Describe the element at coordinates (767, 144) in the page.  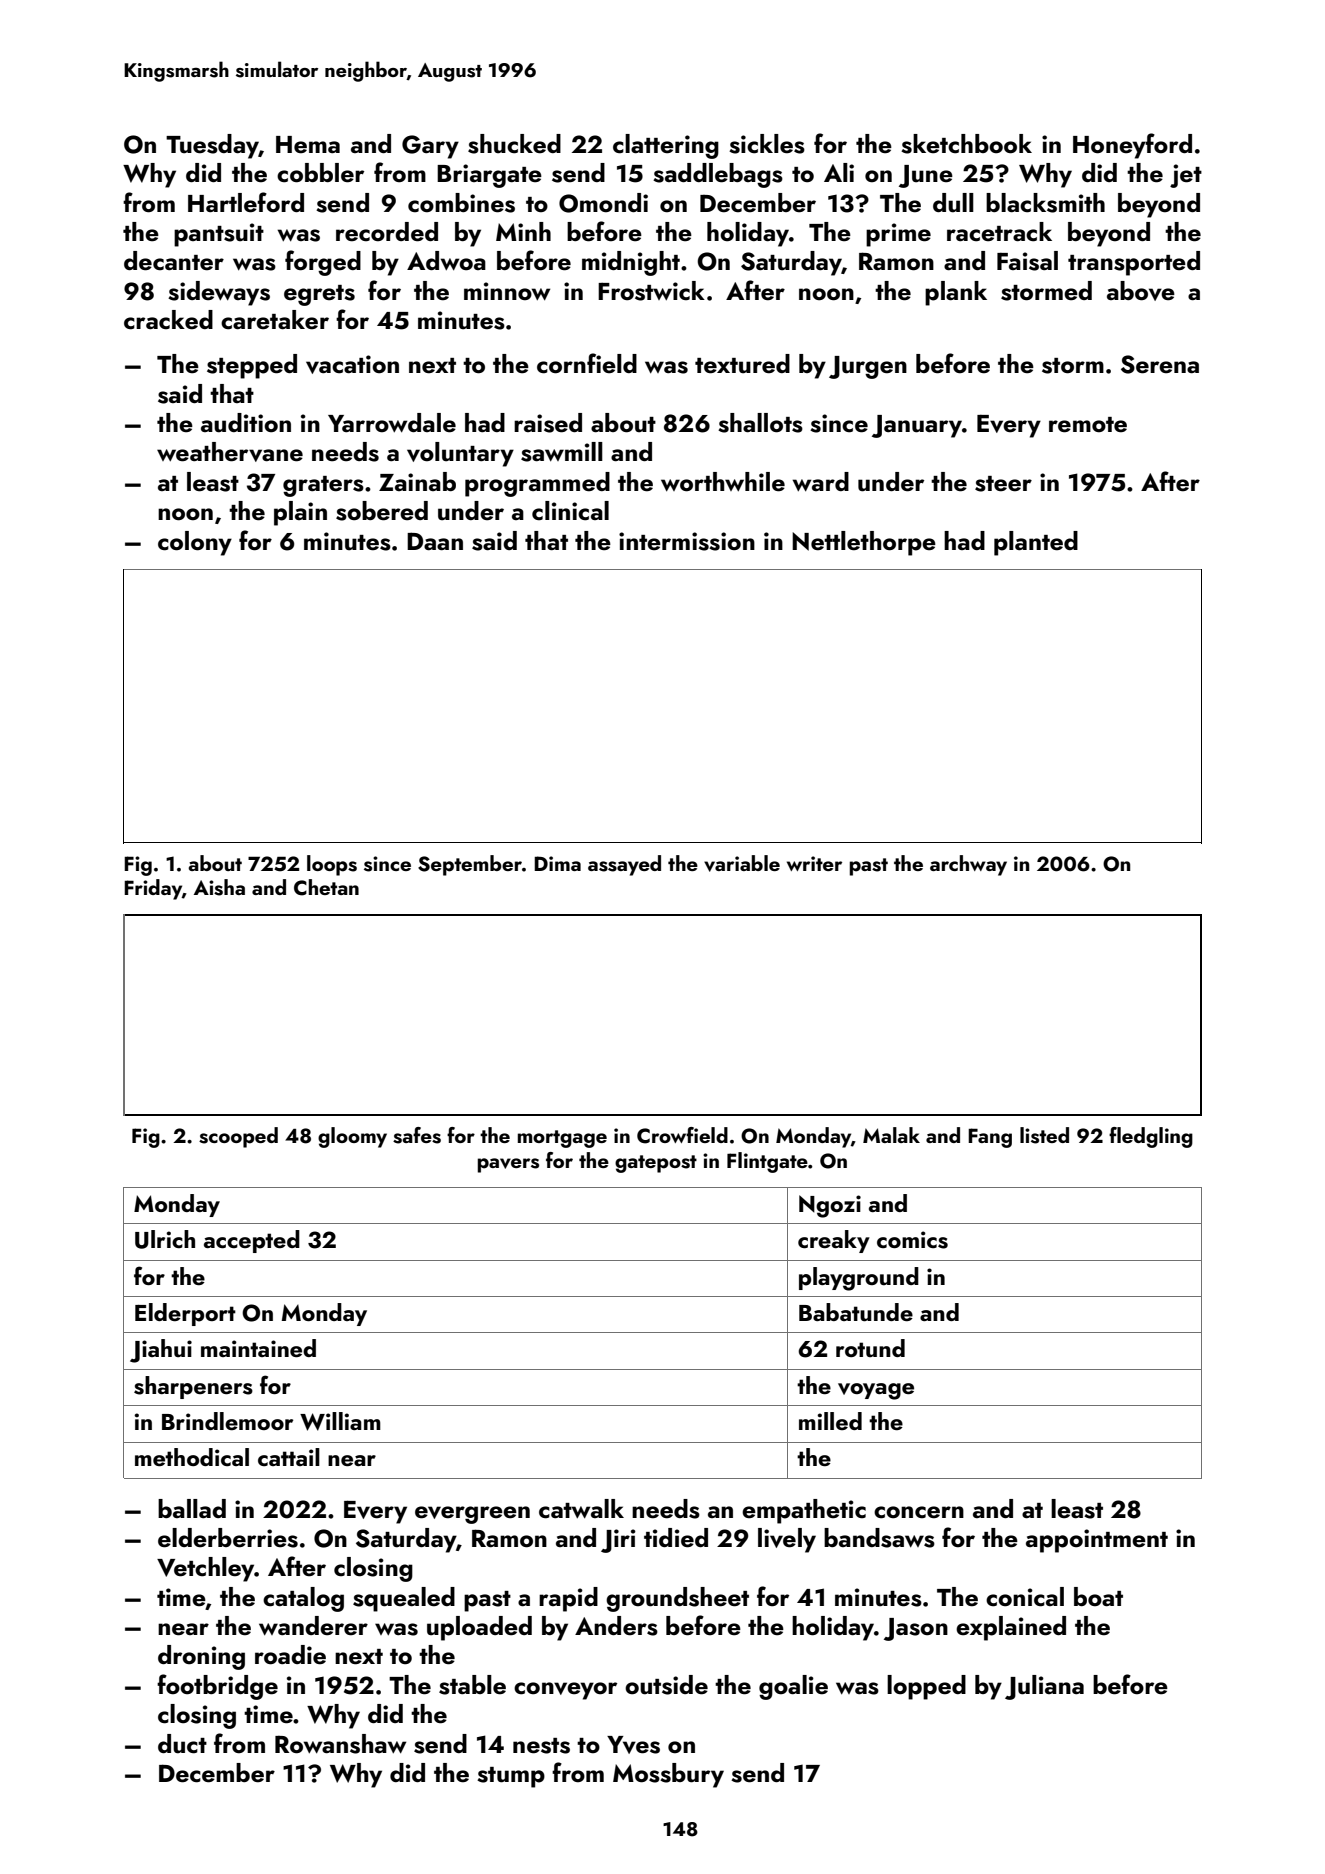
I see `sickles` at that location.
